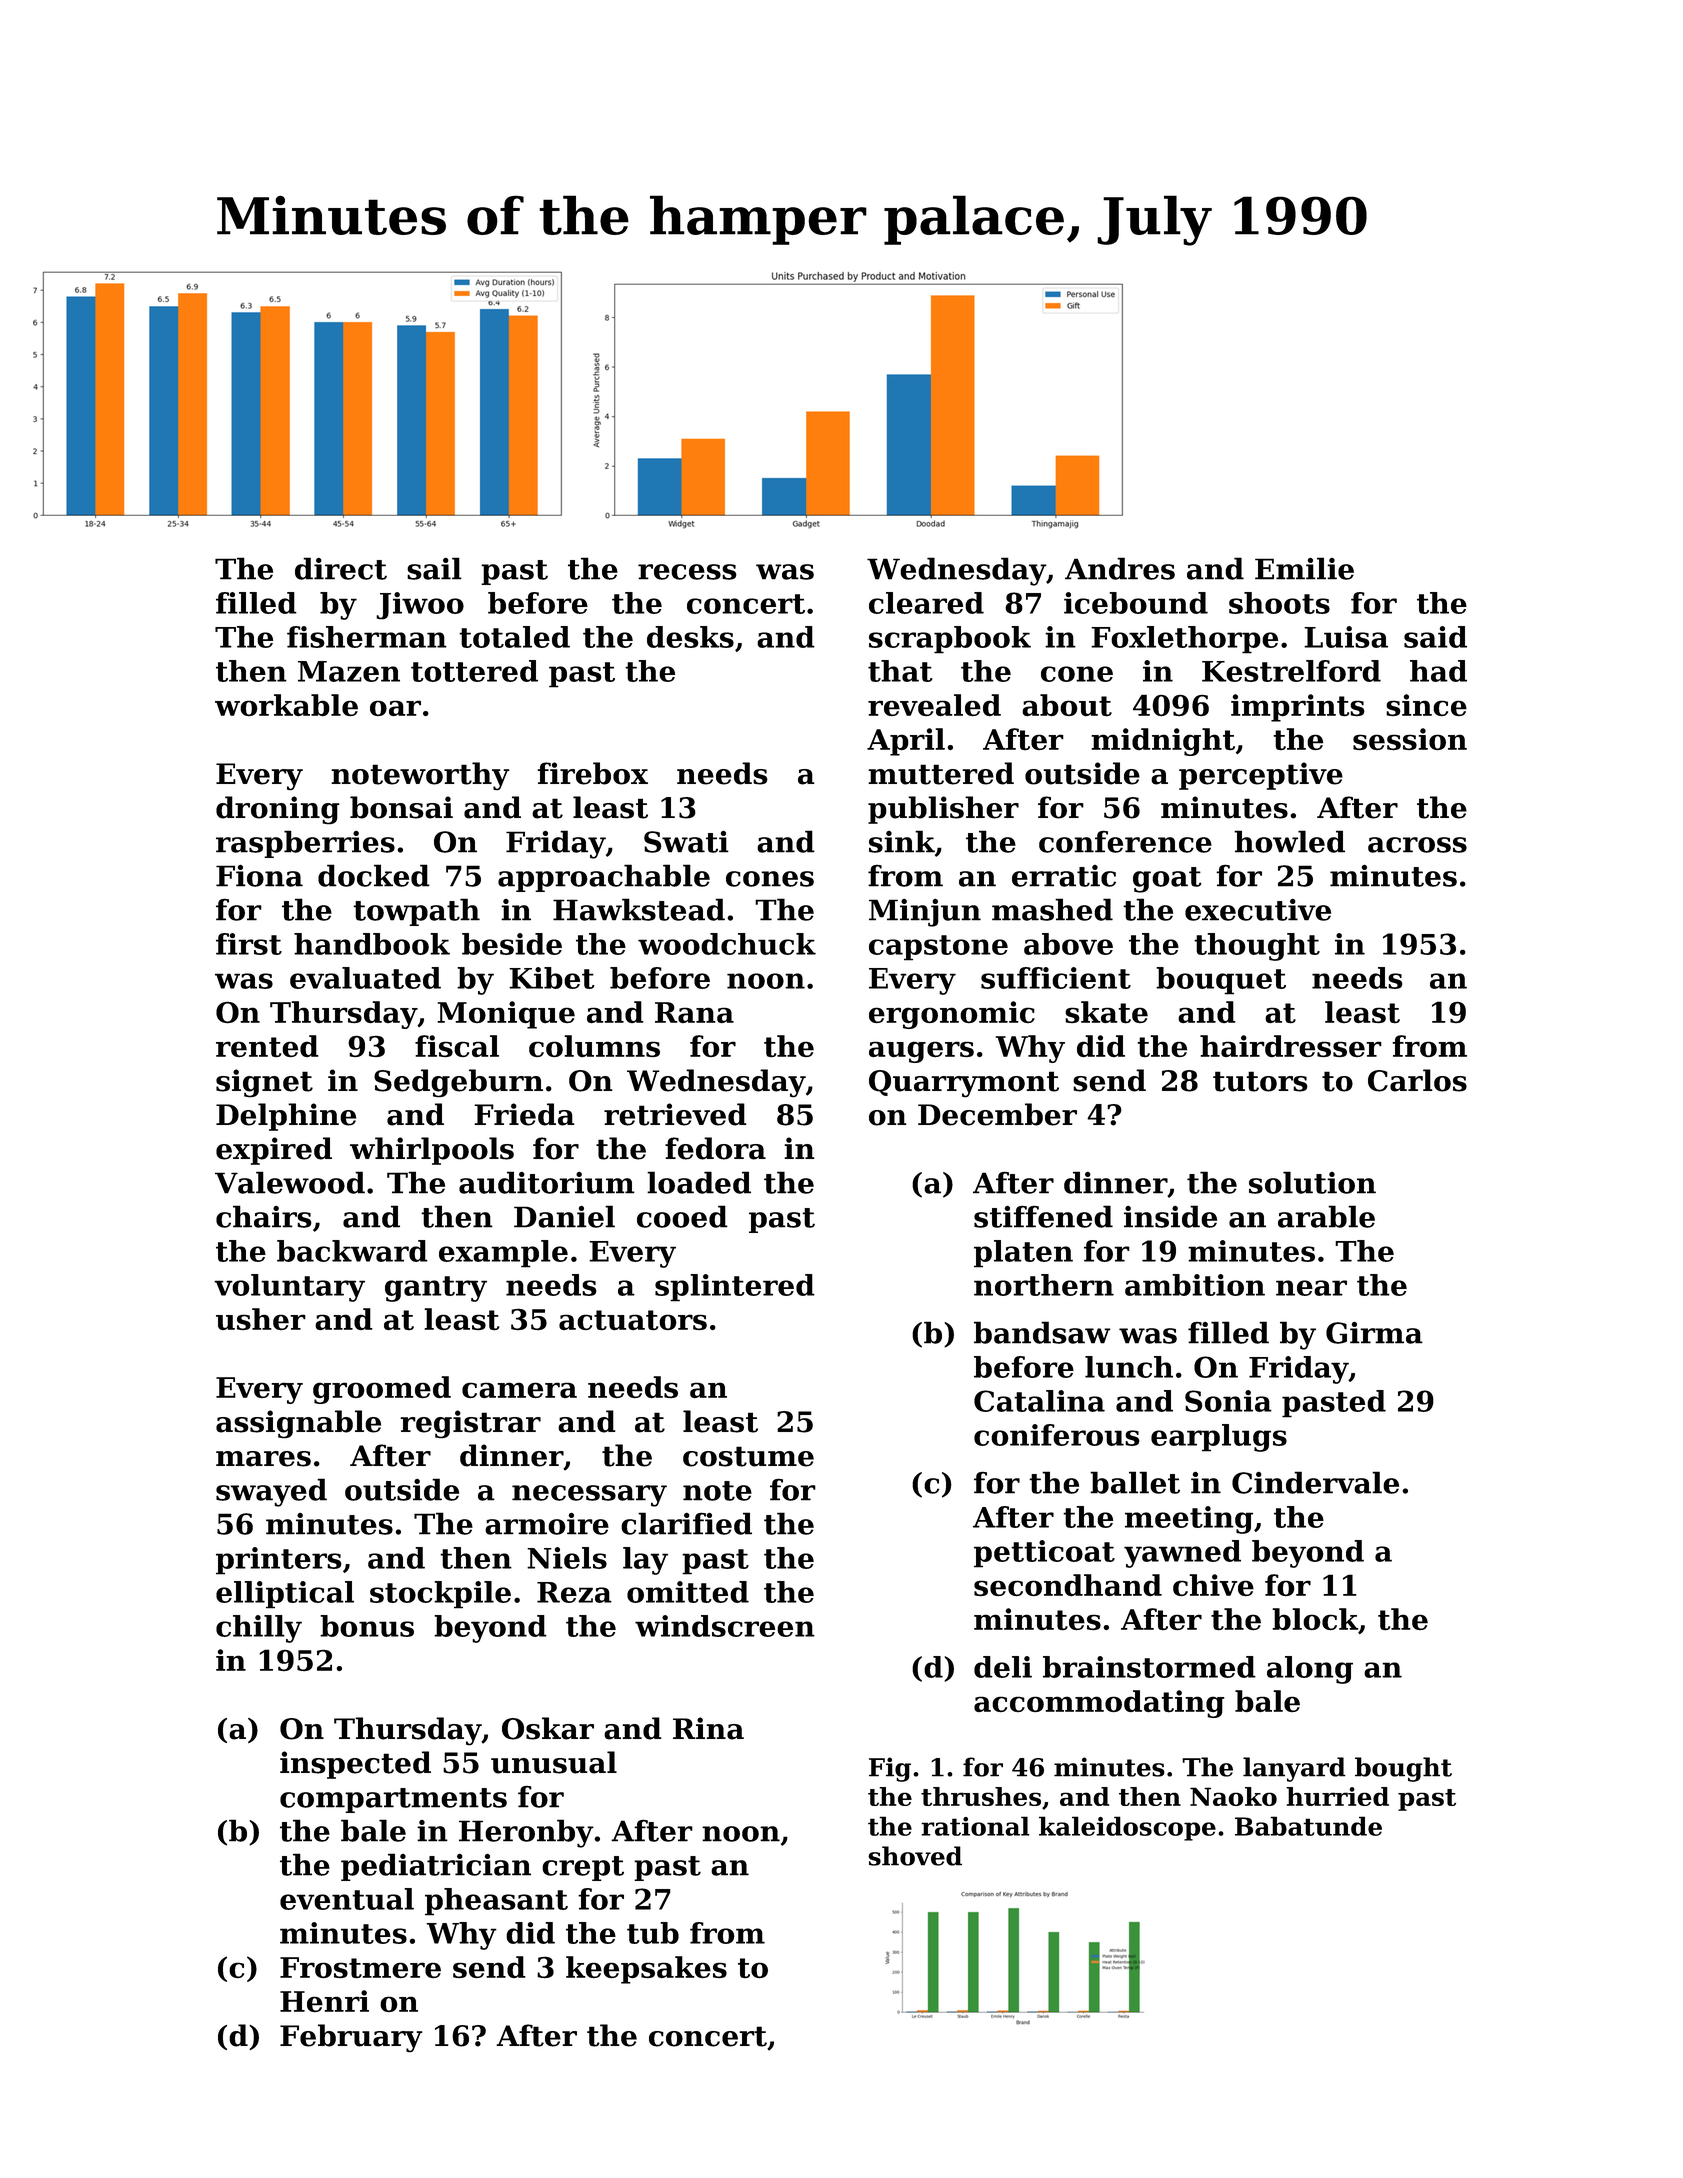 The width and height of the screenshot is (1683, 2178). Describe the element at coordinates (324, 2001) in the screenshot. I see `Henri` at that location.
